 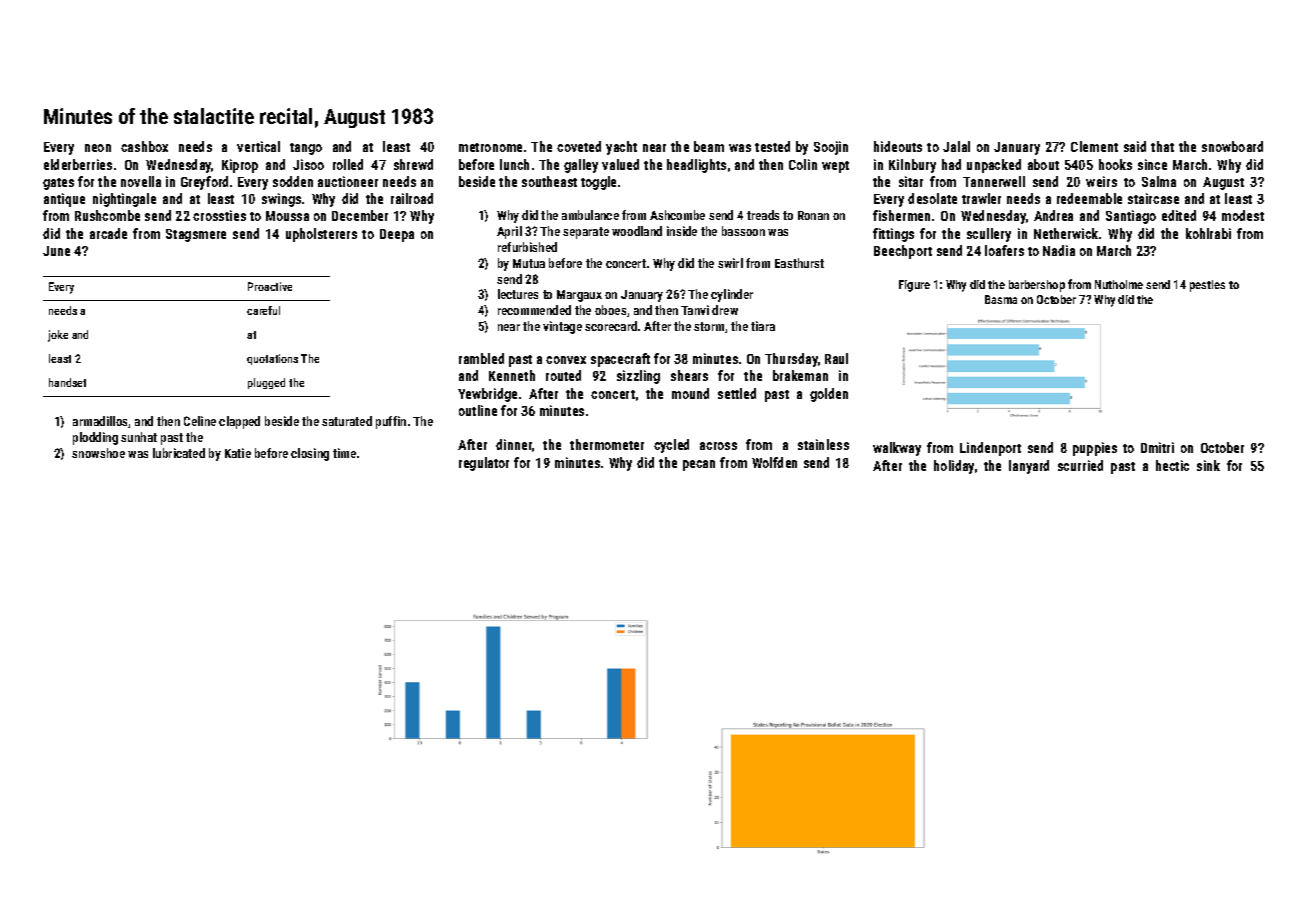 What do you see at coordinates (579, 146) in the page?
I see `coveted` at bounding box center [579, 146].
